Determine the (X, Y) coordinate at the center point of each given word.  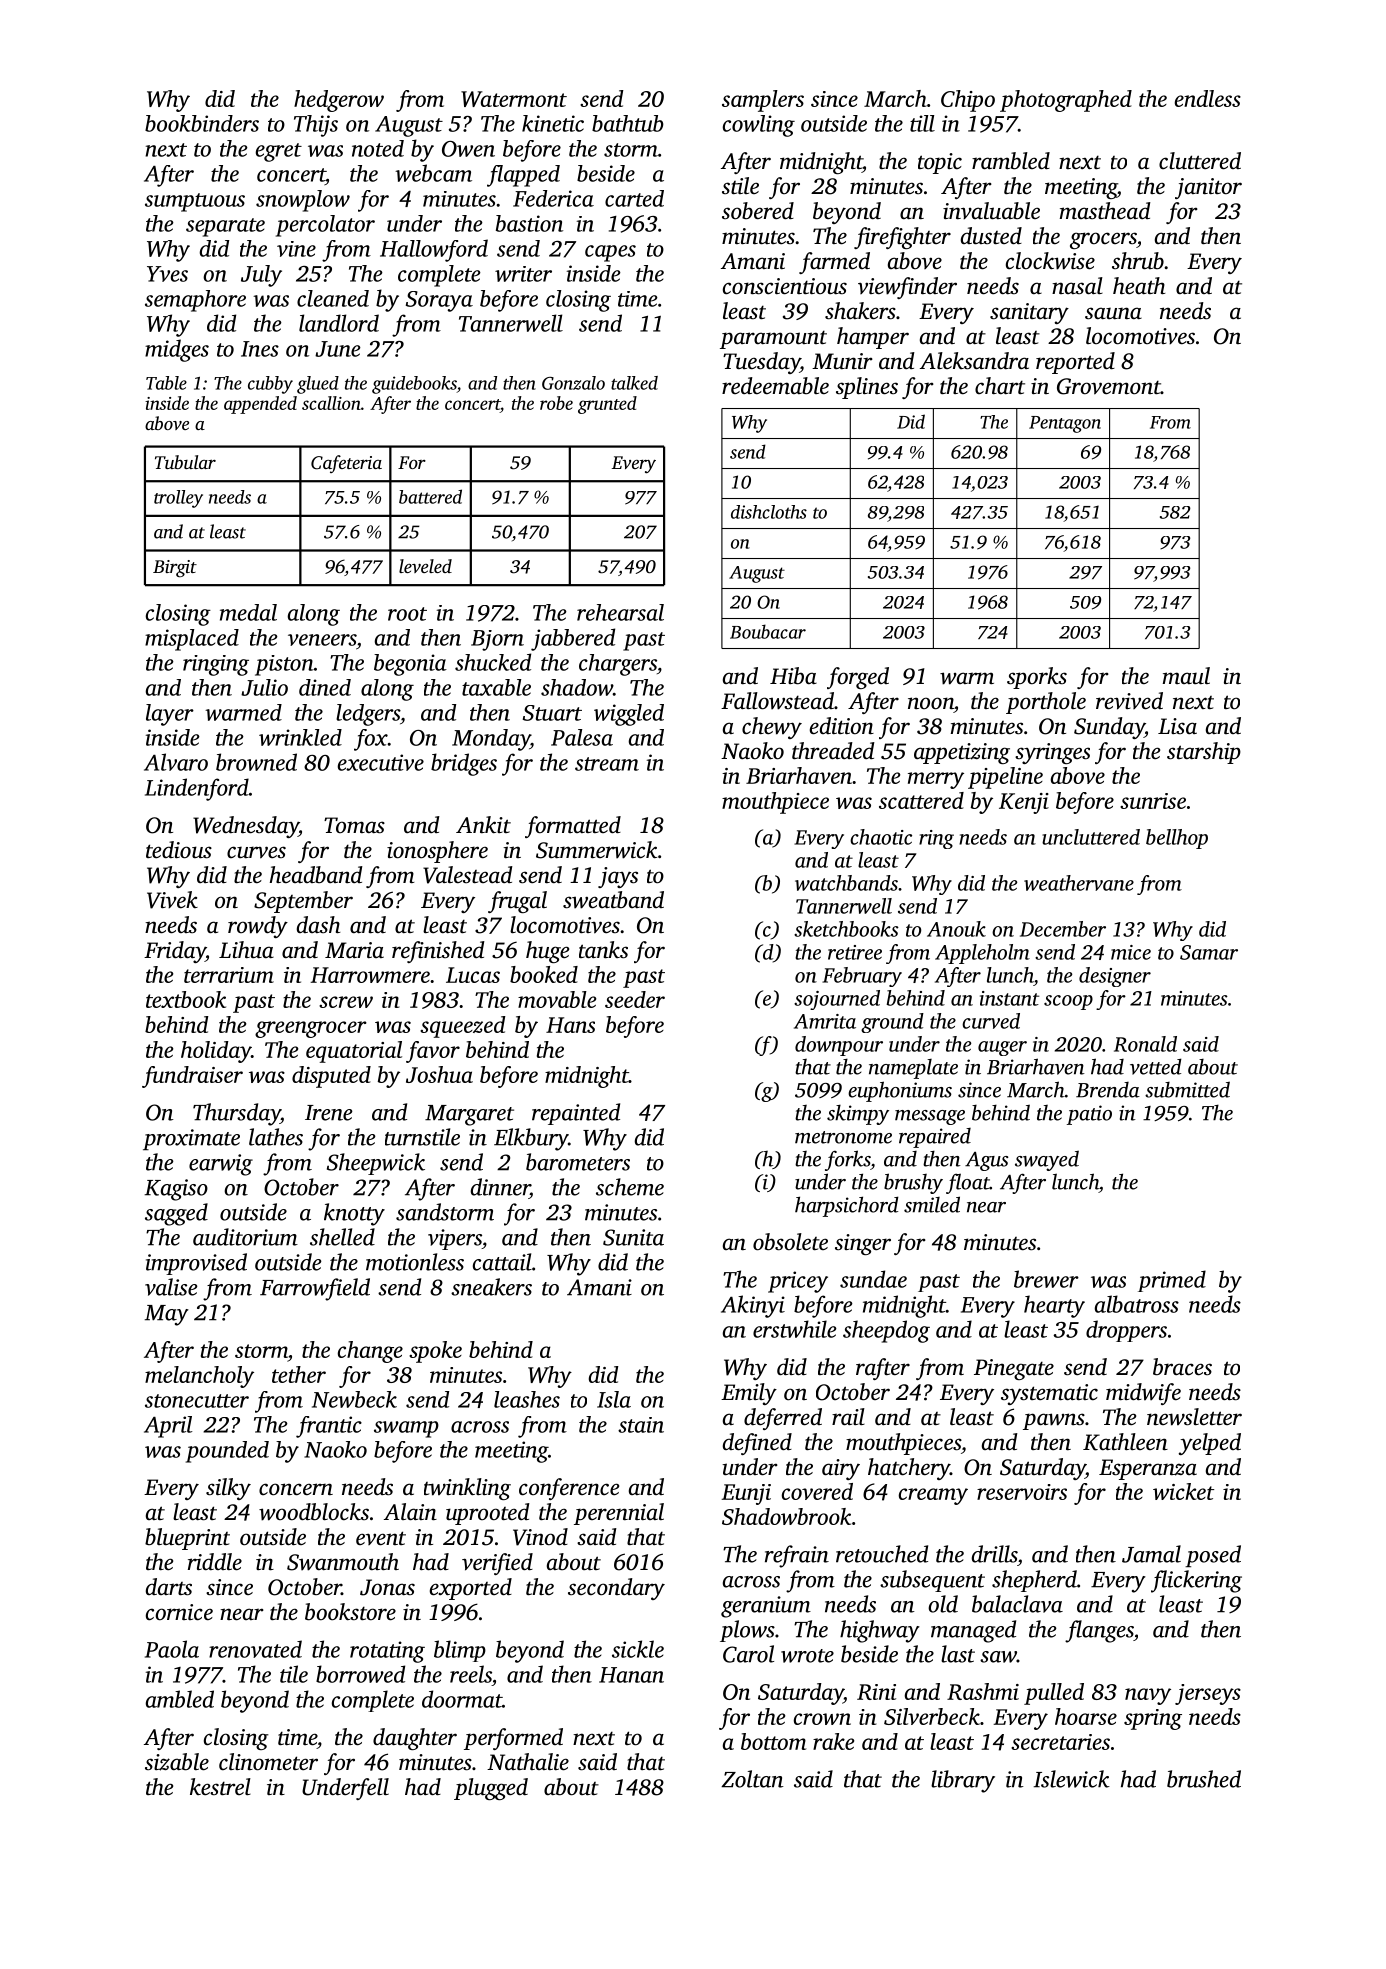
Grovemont (1109, 386)
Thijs (316, 126)
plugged (491, 1789)
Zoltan (752, 1779)
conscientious (785, 286)
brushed (1204, 1779)
